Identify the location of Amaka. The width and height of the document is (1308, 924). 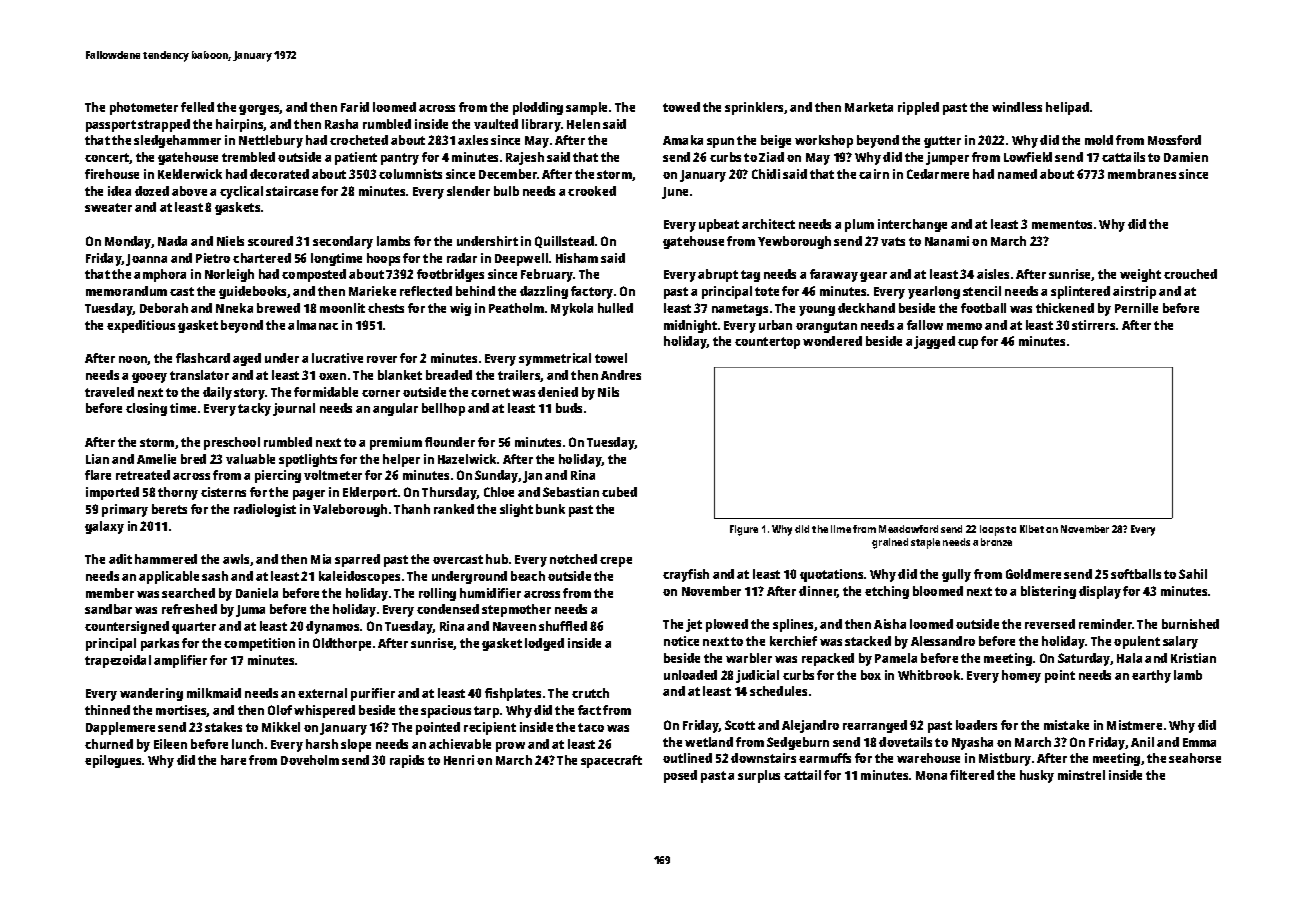
(683, 140).
